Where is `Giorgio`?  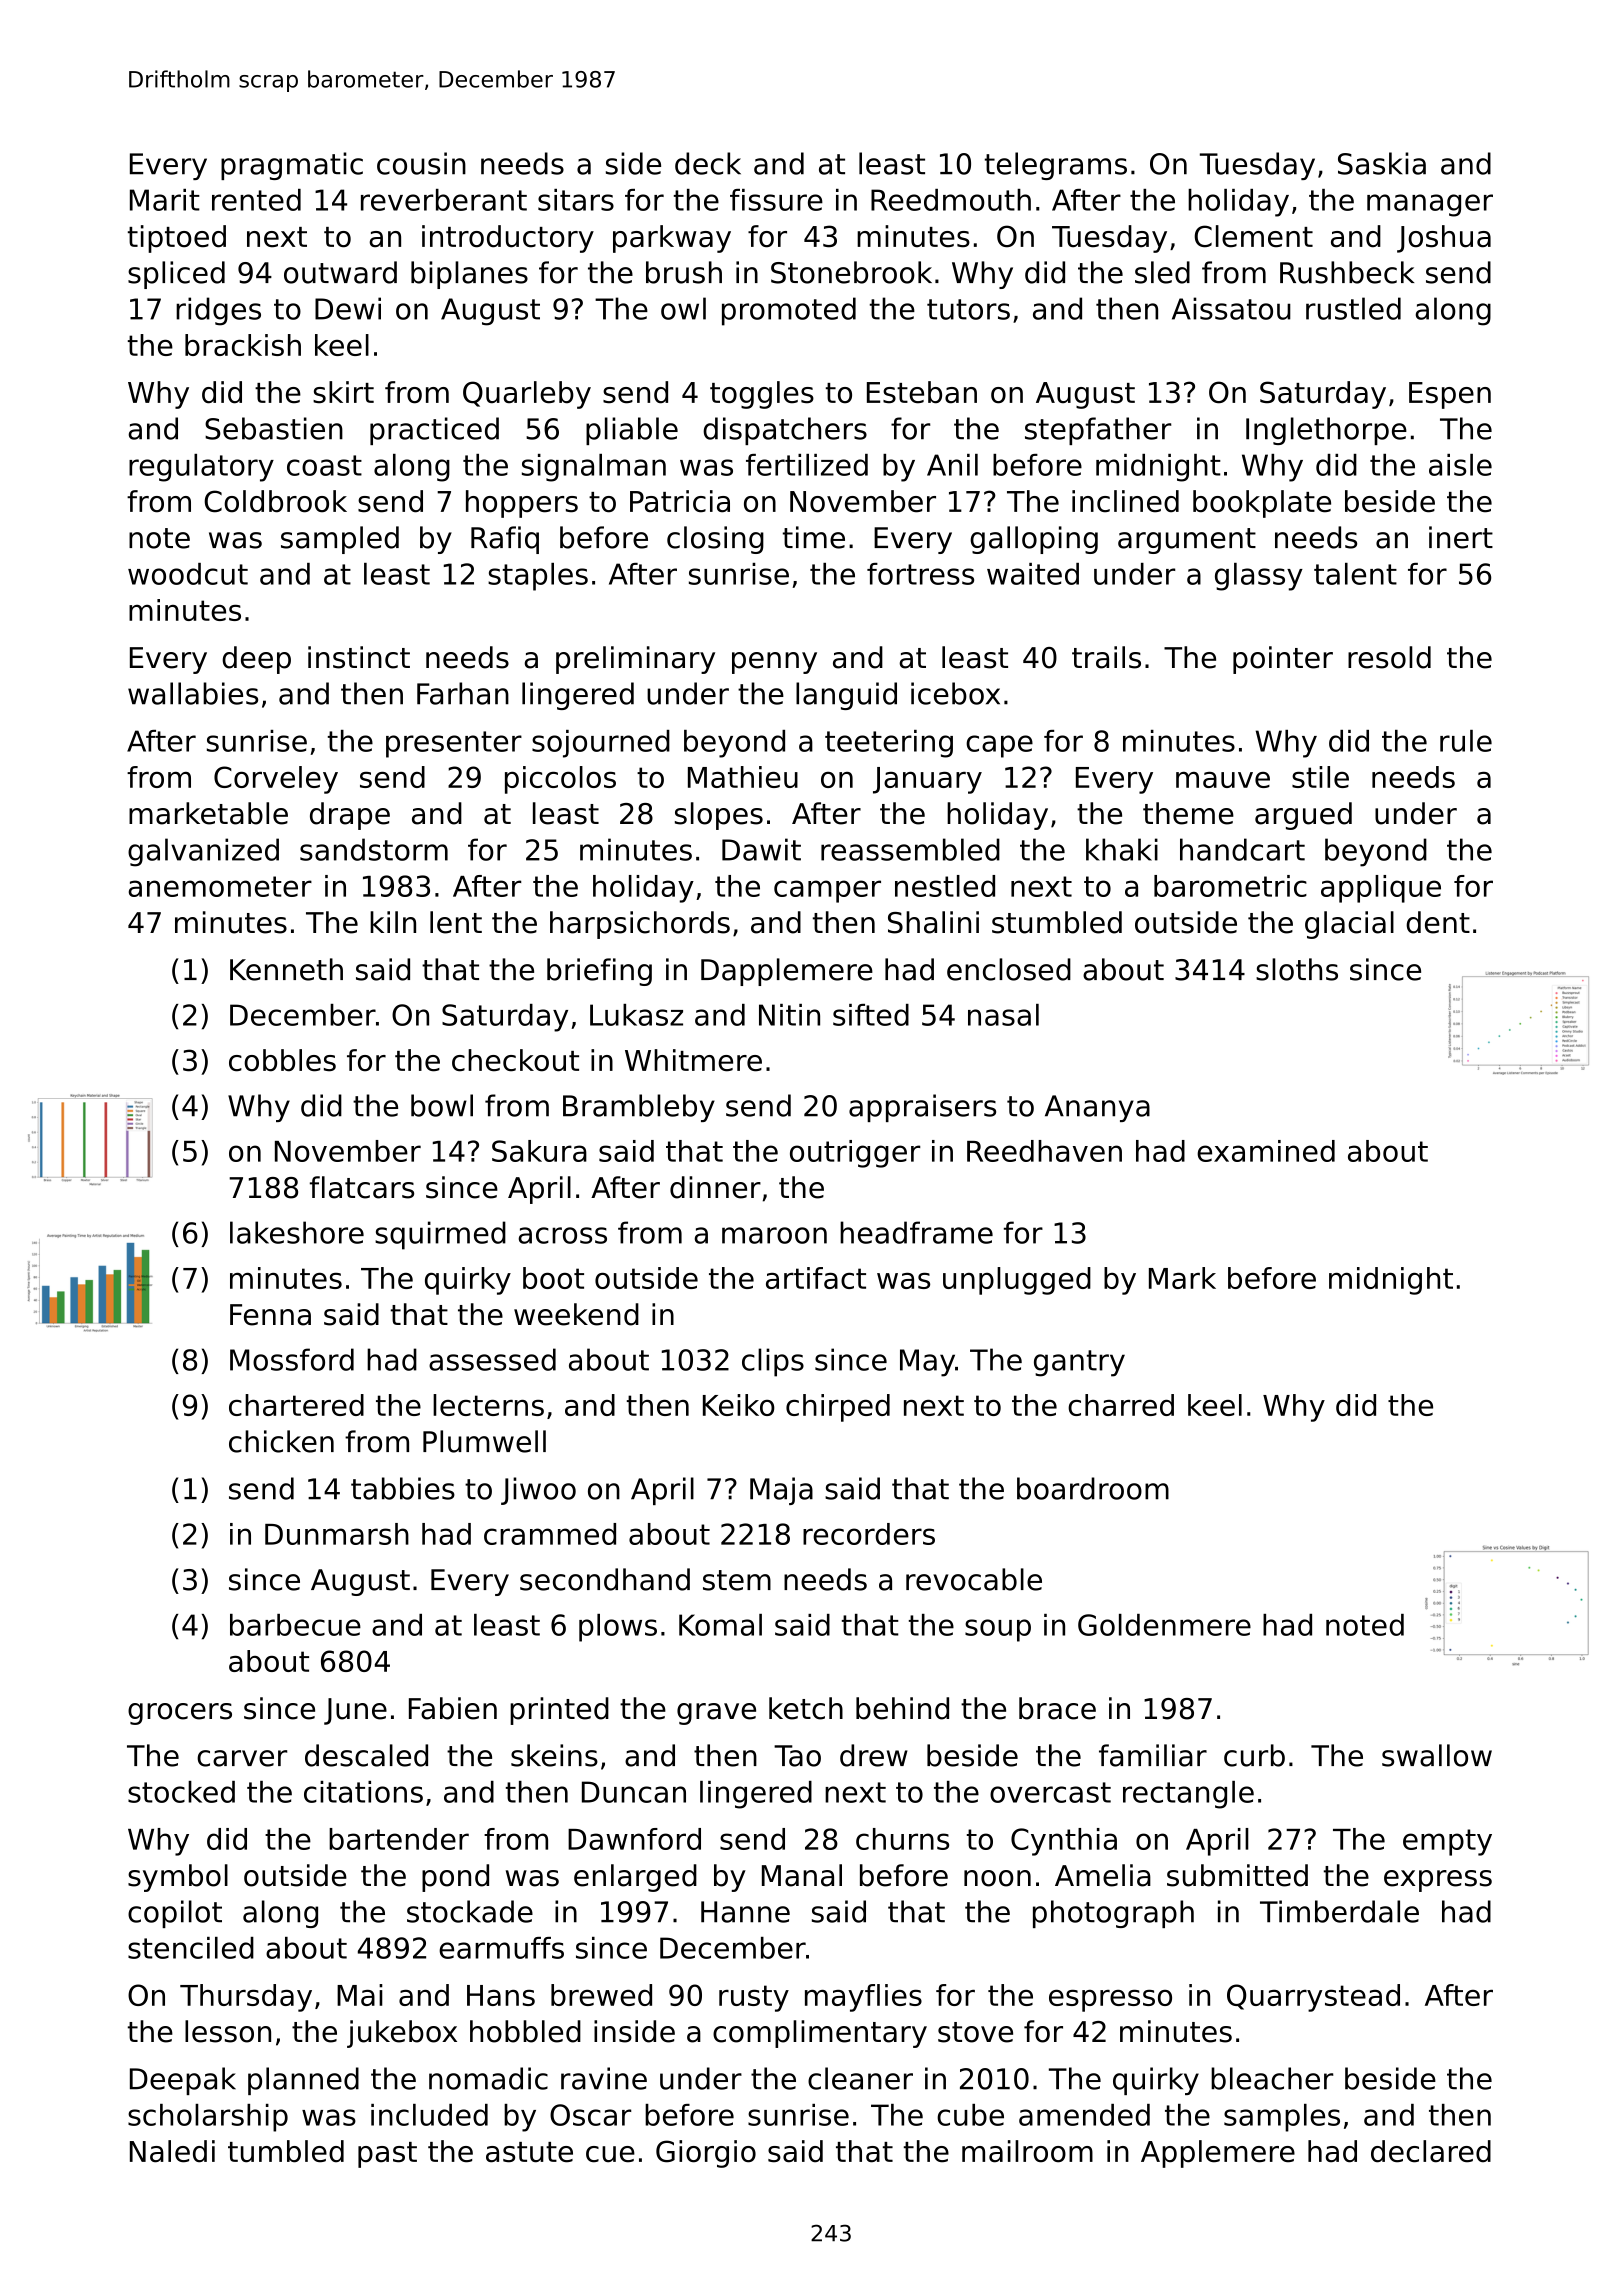
Giorgio is located at coordinates (706, 2154).
